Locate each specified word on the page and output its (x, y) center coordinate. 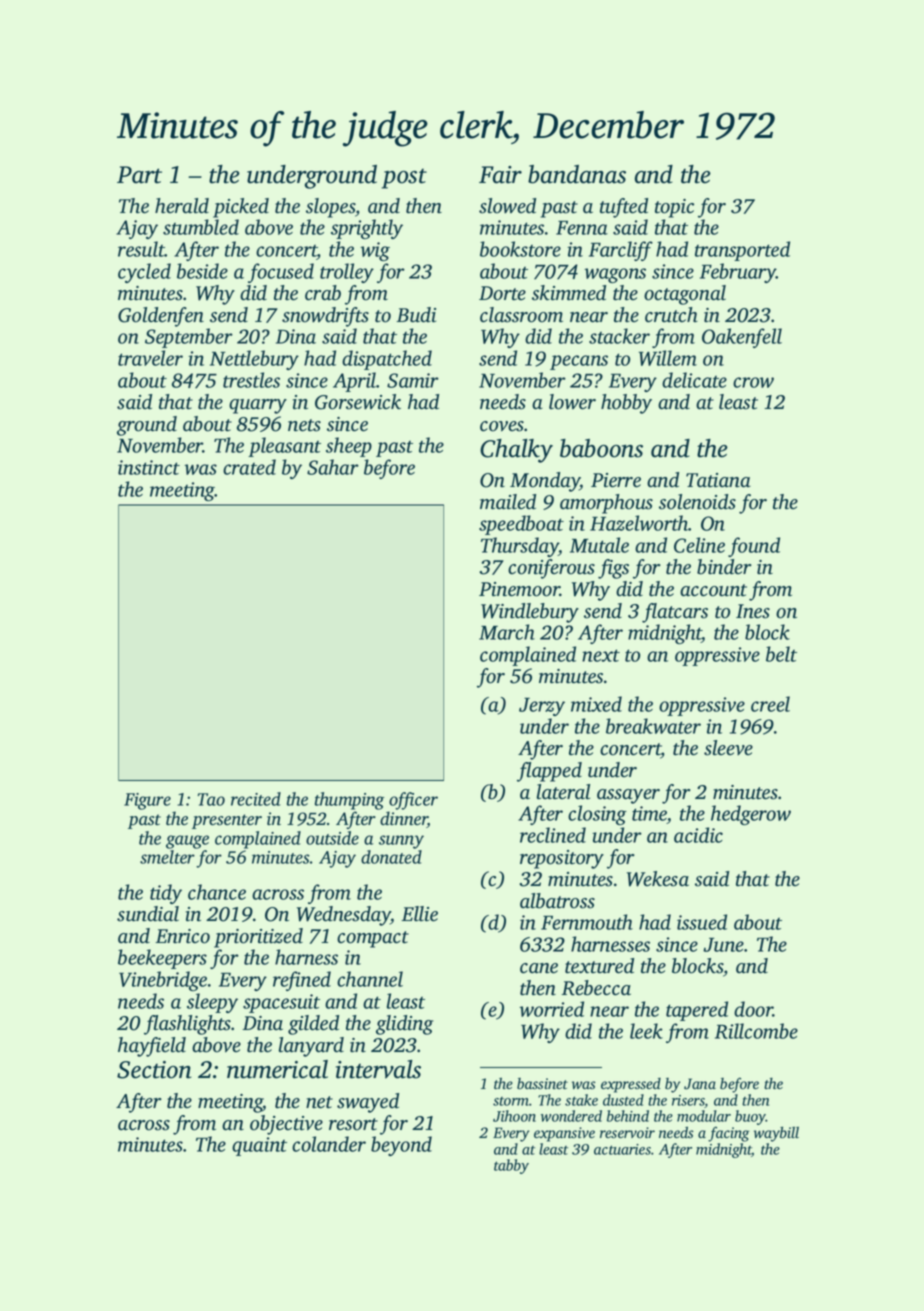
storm (510, 1101)
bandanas (577, 174)
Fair (500, 175)
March (507, 632)
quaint (259, 1146)
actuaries (622, 1149)
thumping (349, 801)
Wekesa (658, 879)
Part (139, 175)
